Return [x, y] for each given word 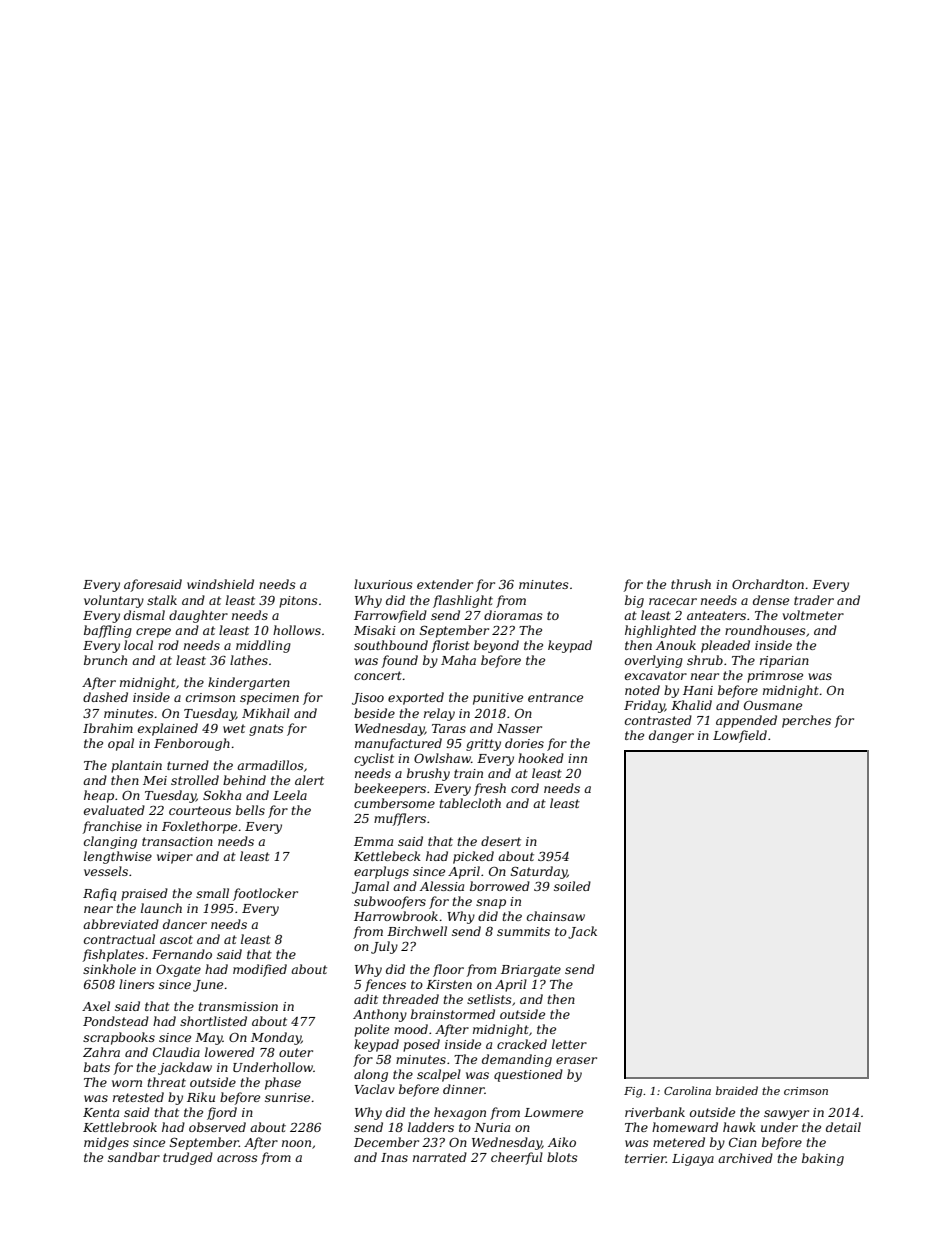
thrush [691, 584]
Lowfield [740, 736]
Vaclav [375, 1089]
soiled [572, 886]
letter [569, 1044]
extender [445, 584]
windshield [220, 584]
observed [217, 1127]
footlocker [265, 894]
